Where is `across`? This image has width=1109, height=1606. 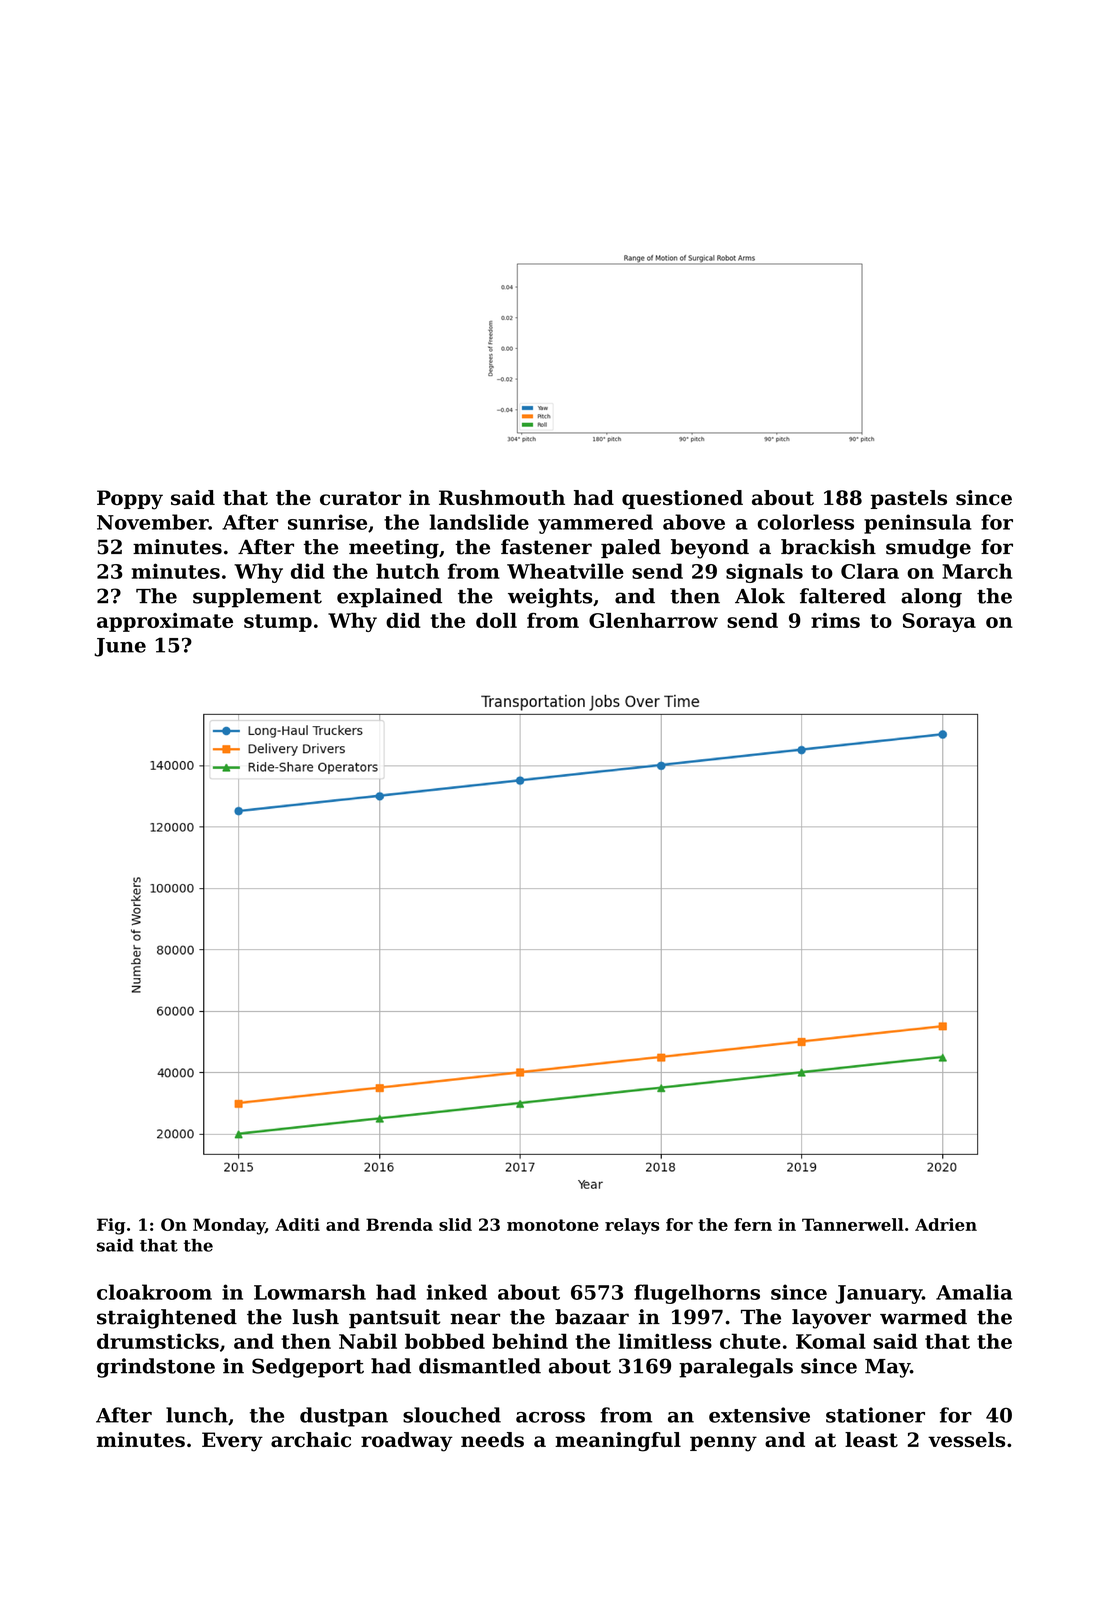
across is located at coordinates (550, 1417).
